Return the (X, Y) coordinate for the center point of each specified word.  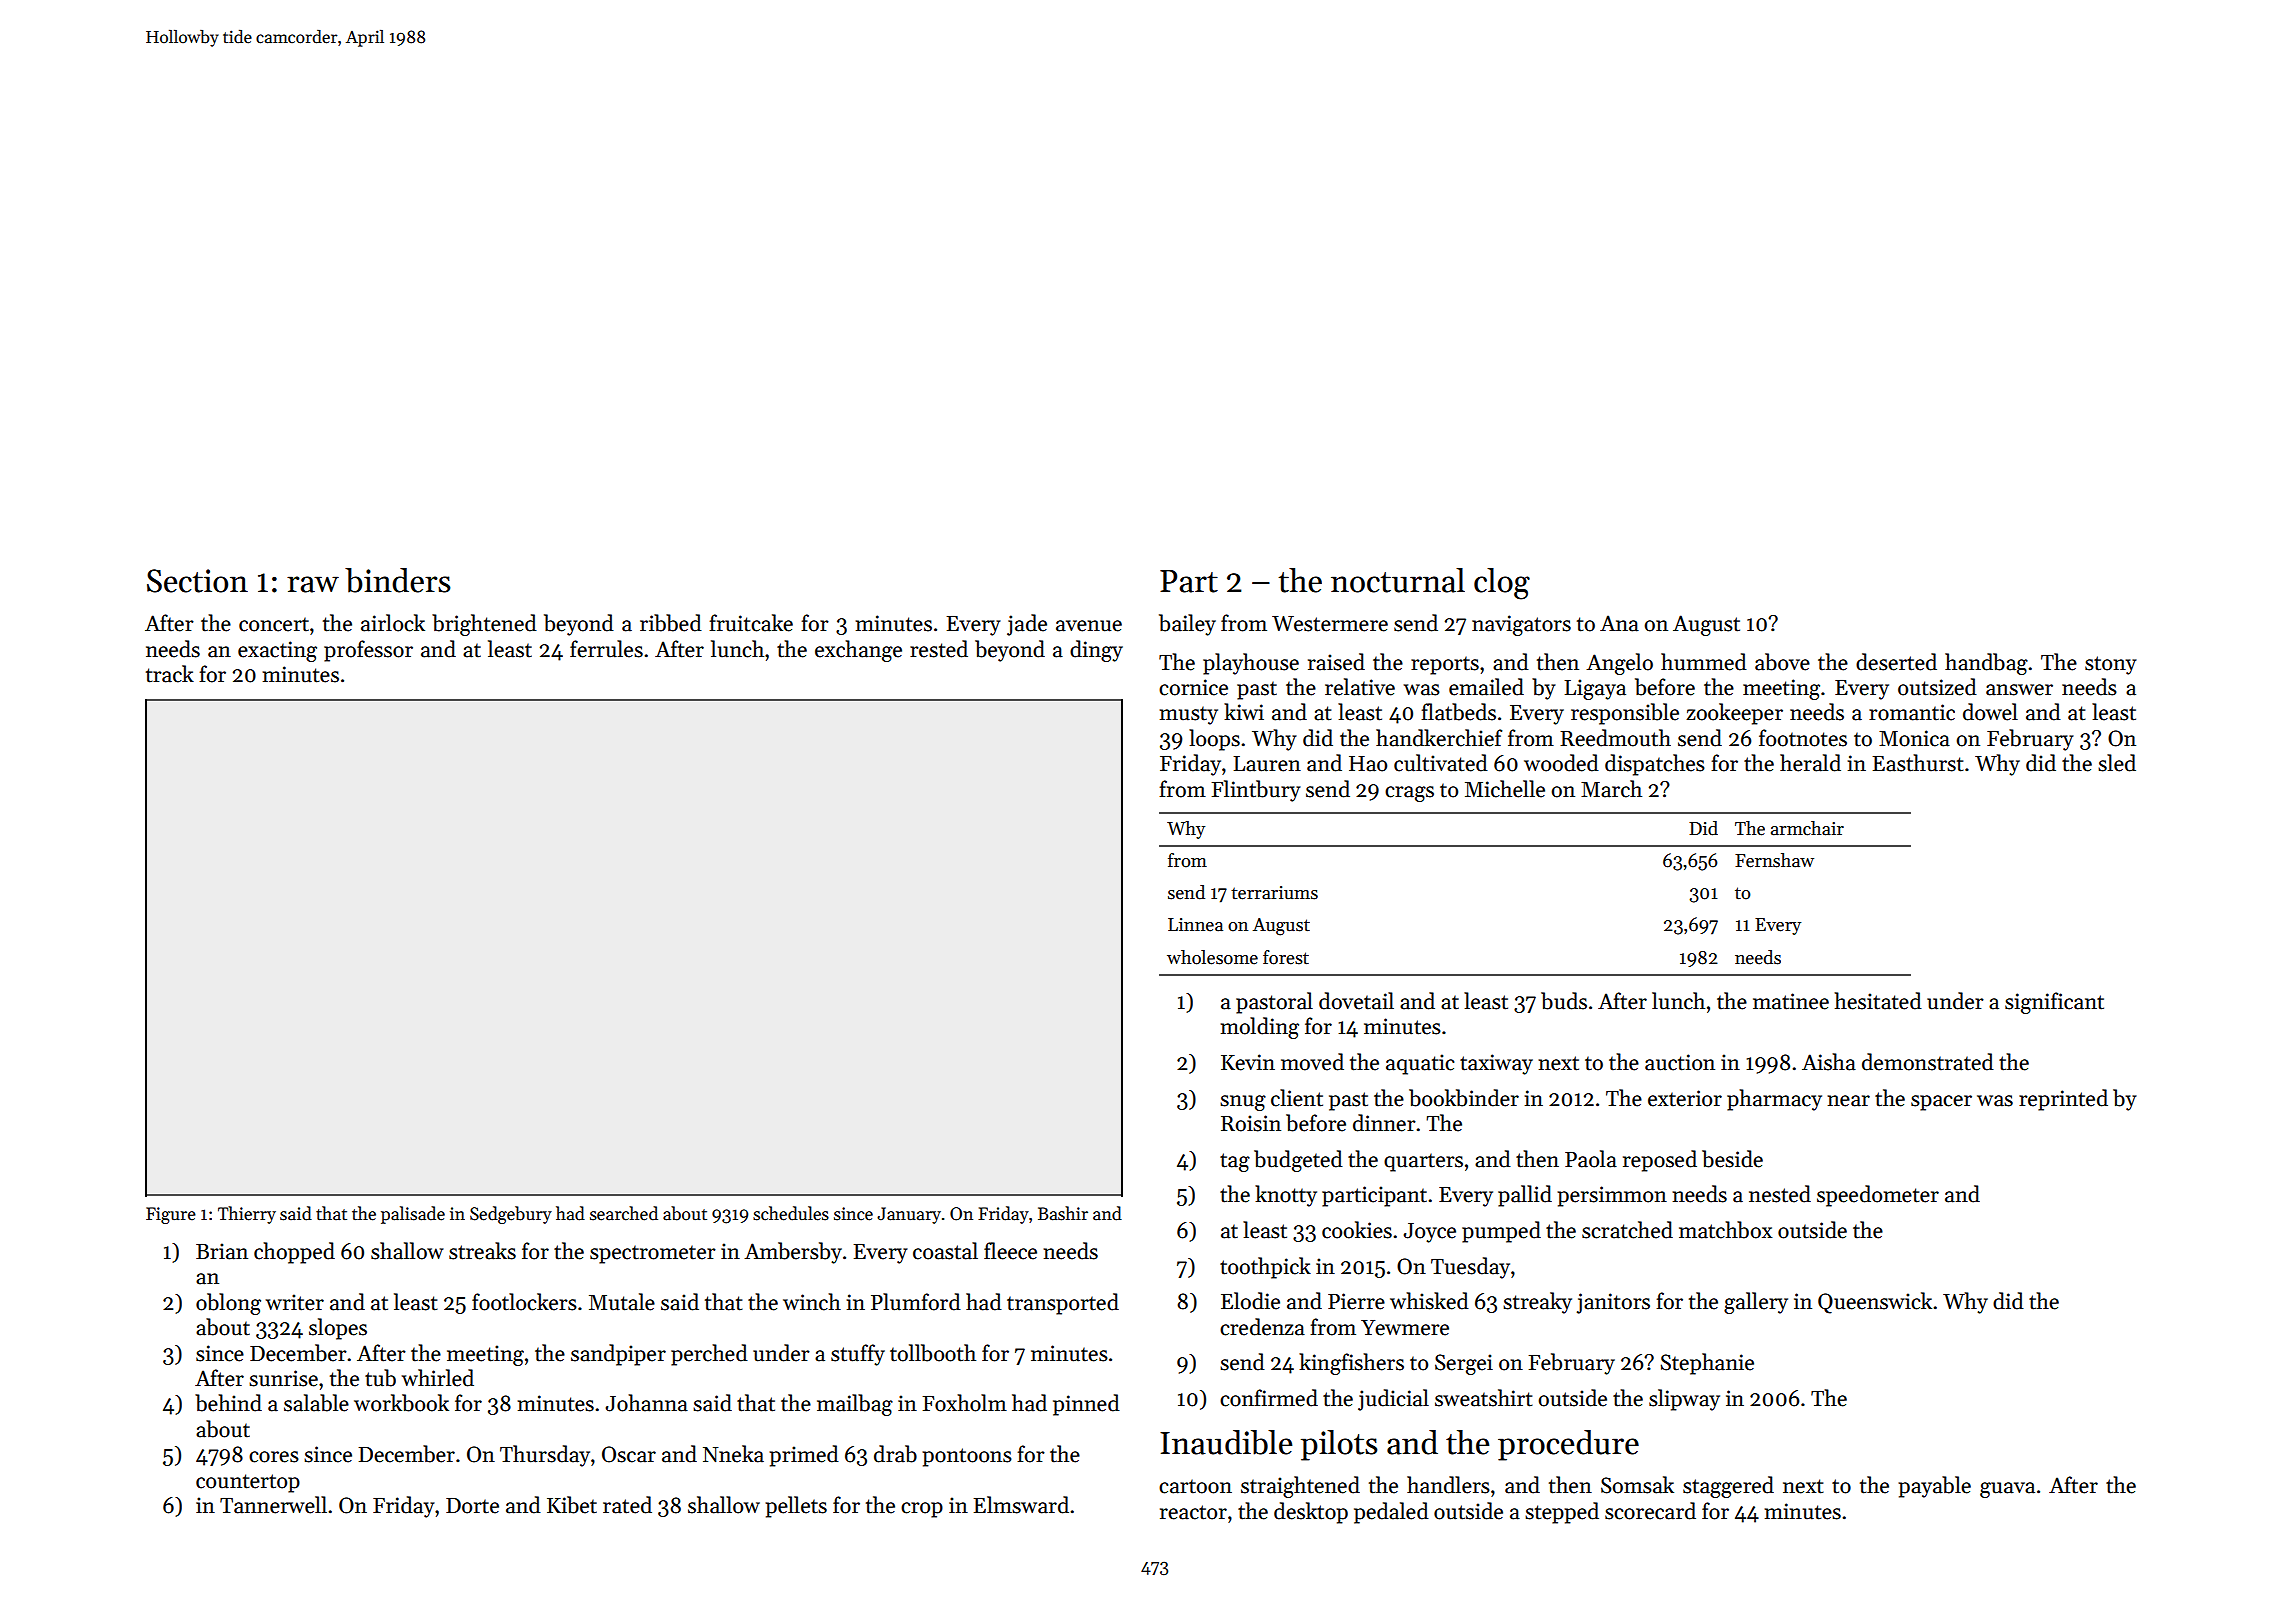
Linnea (1195, 925)
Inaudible (1226, 1442)
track (170, 674)
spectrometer (653, 1254)
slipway (1684, 1400)
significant (2054, 1003)
